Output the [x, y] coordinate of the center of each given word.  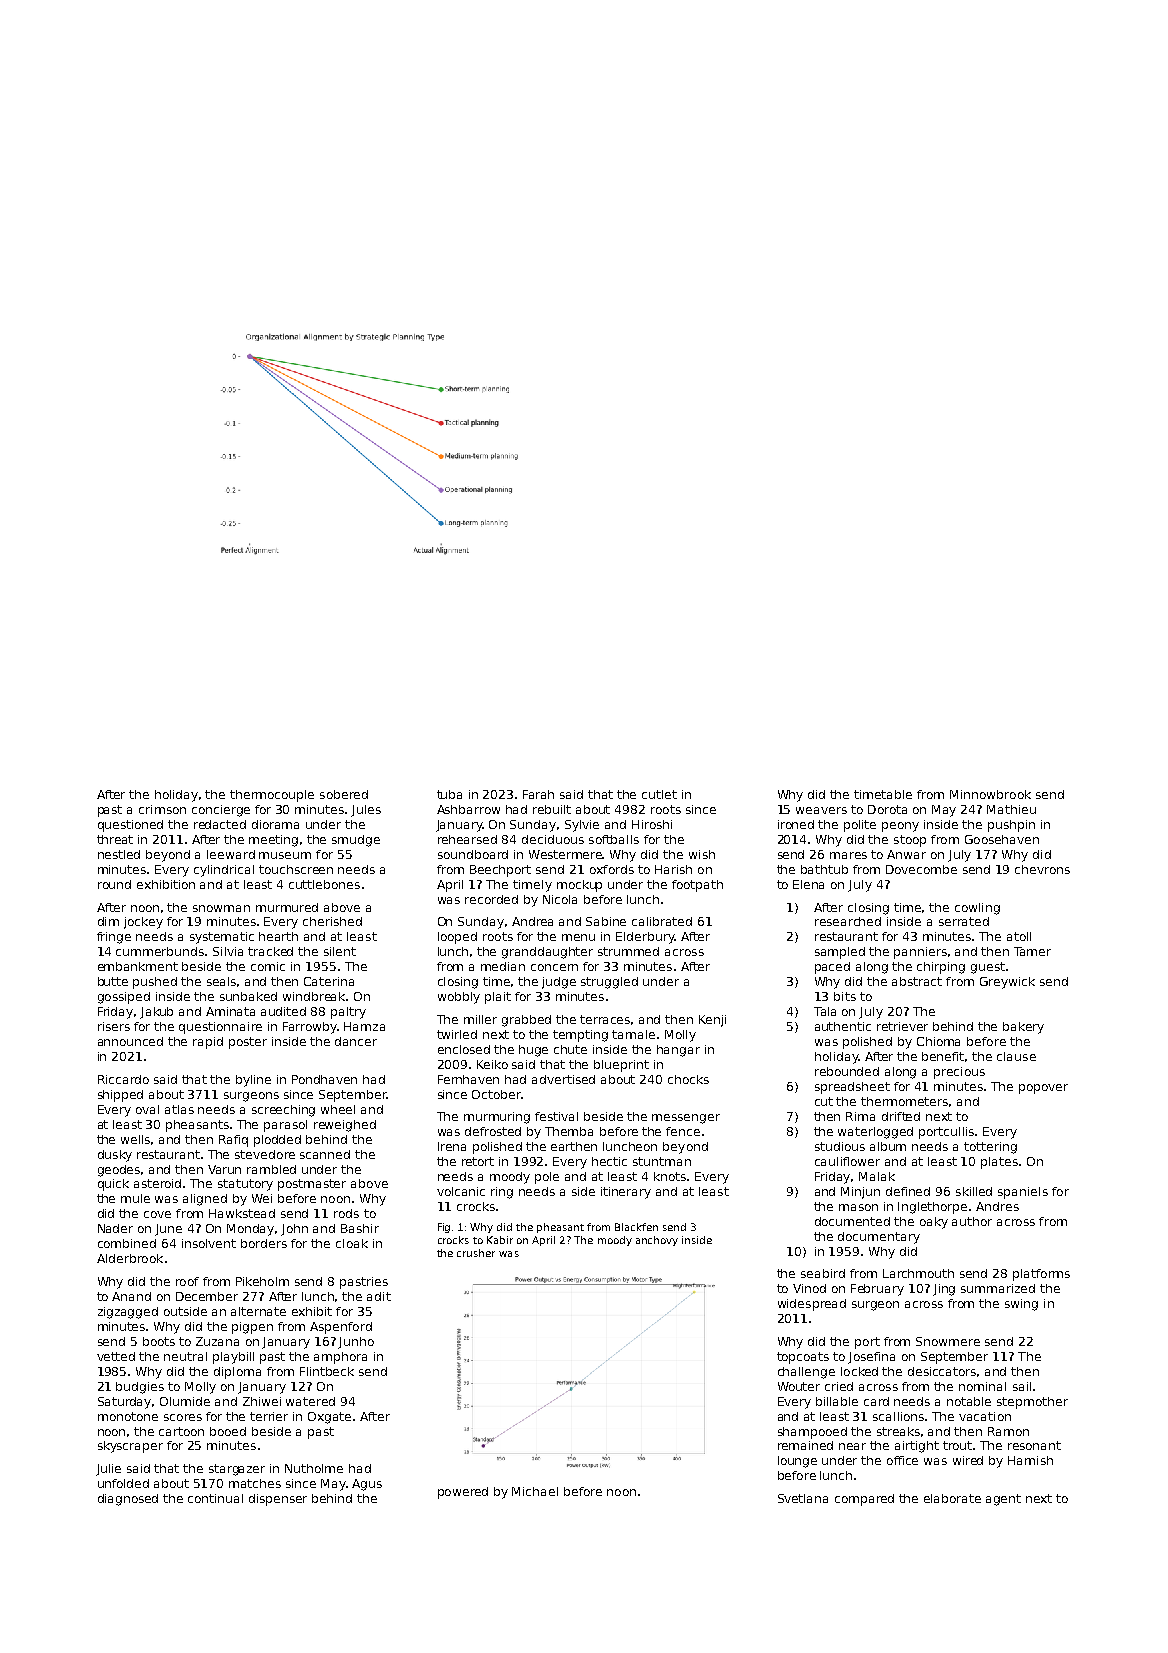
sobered [344, 794]
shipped [120, 1096]
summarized [998, 1288]
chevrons [1042, 869]
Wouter [799, 1386]
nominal [982, 1386]
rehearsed [467, 839]
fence [683, 1131]
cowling [977, 909]
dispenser [278, 1500]
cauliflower [847, 1161]
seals [222, 982]
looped [457, 938]
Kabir [500, 1240]
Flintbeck [327, 1371]
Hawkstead [242, 1213]
